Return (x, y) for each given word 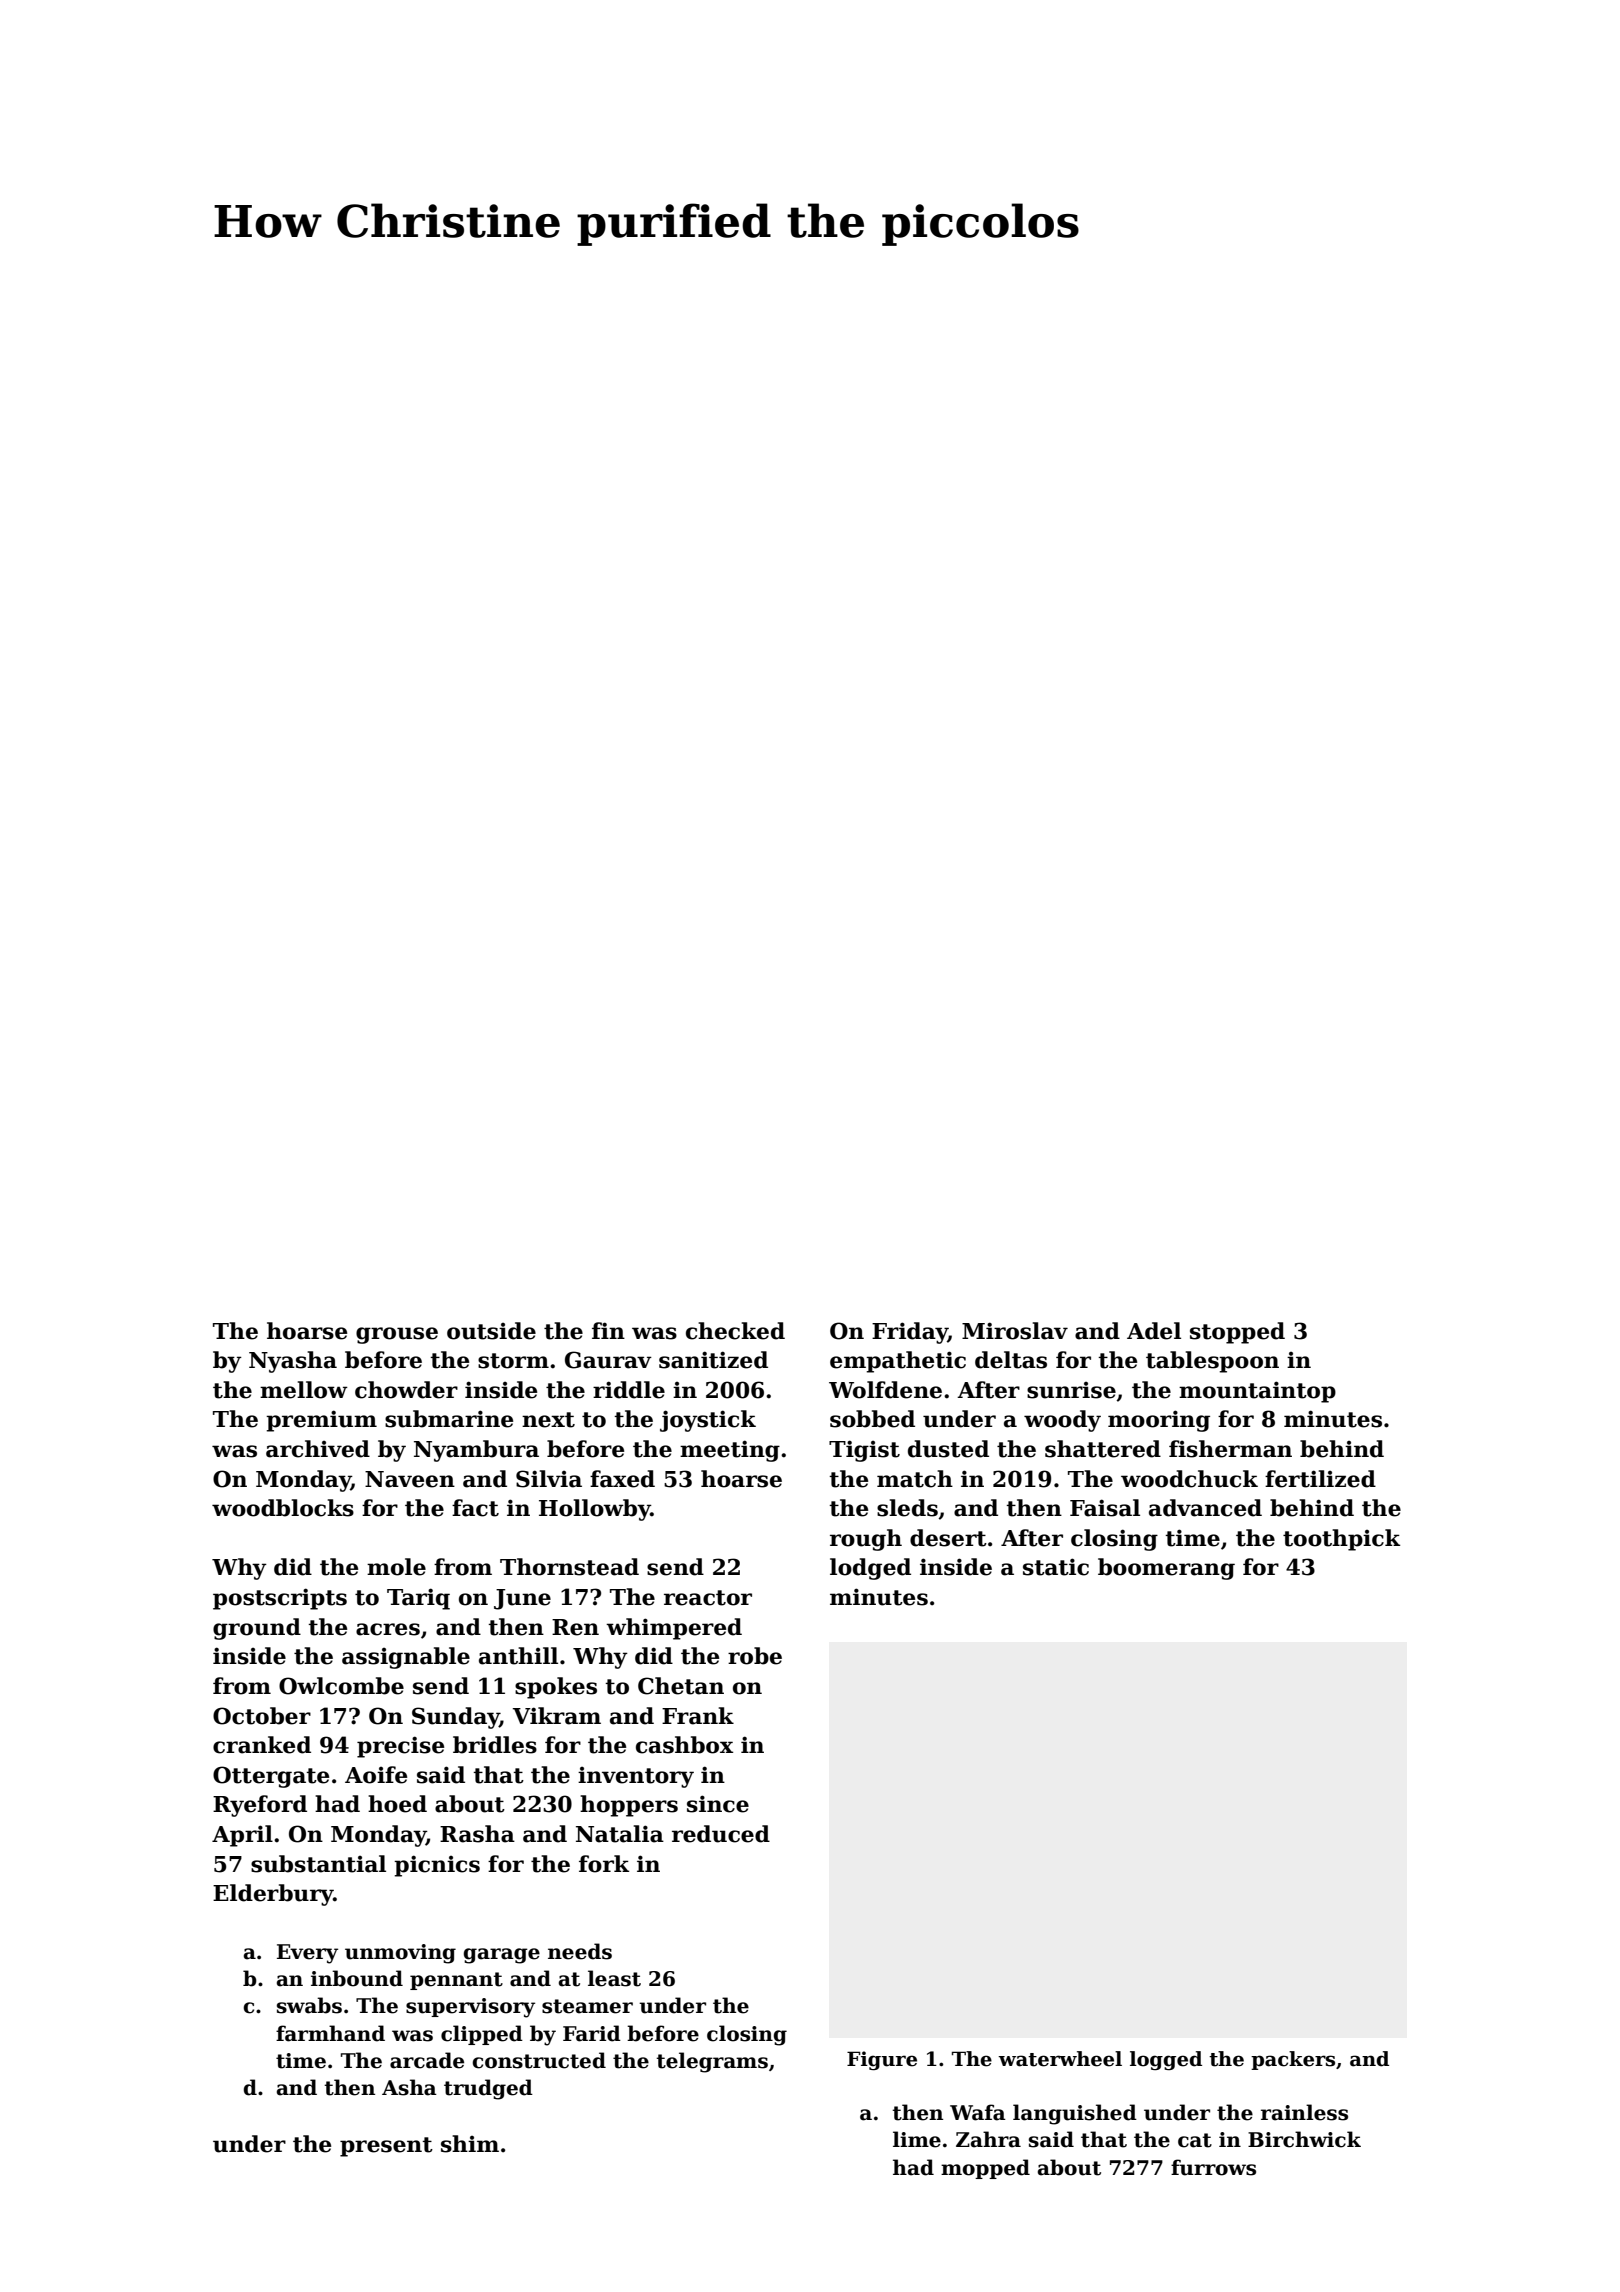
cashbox (684, 1745)
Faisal (1105, 1508)
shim (470, 2144)
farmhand (330, 2033)
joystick (708, 1421)
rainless (1304, 2112)
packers (1293, 2060)
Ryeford (260, 1806)
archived (318, 1449)
